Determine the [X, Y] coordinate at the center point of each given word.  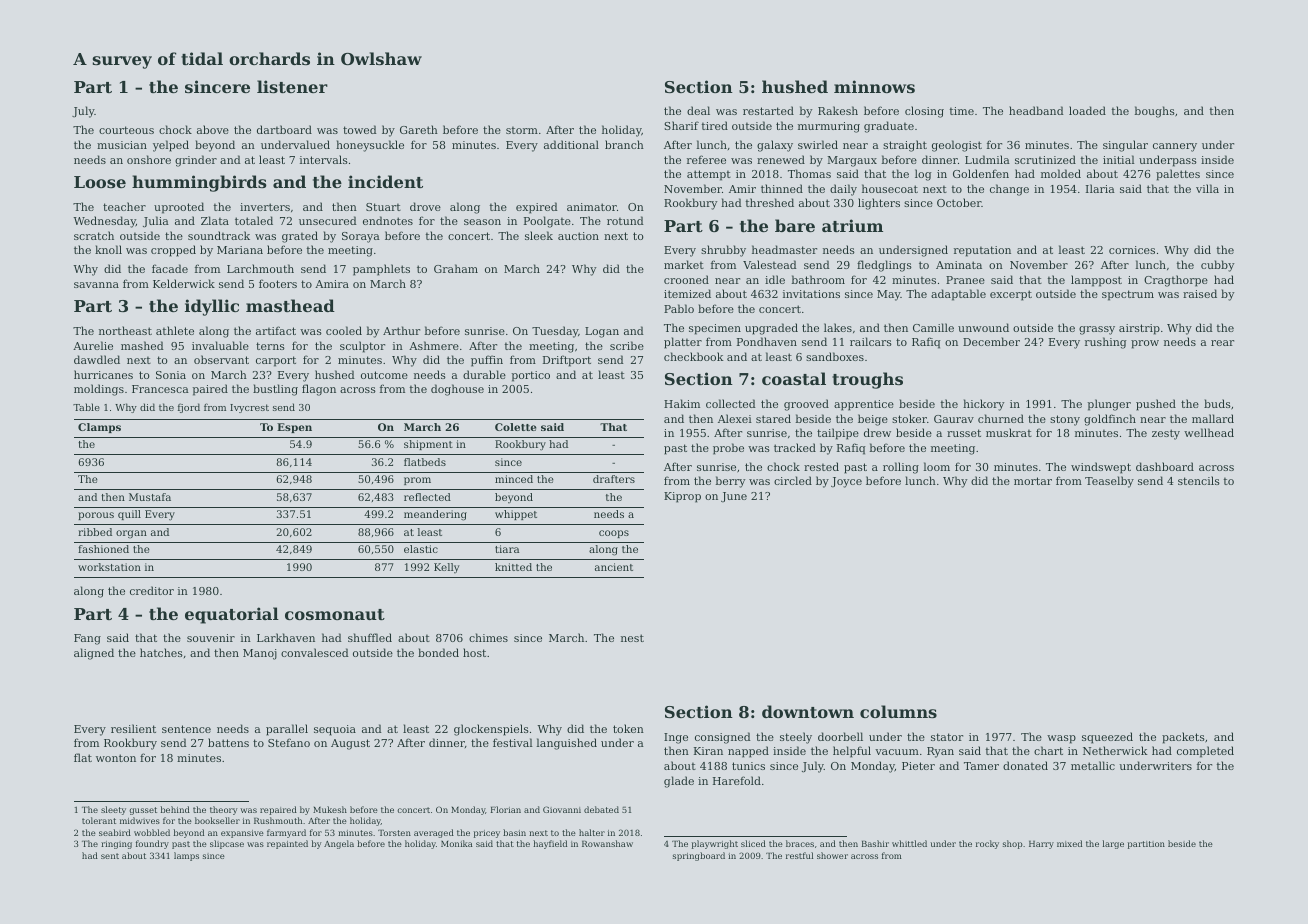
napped [748, 752]
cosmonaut [335, 614]
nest [632, 638]
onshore [149, 159]
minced [514, 479]
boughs [1155, 112]
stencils [1199, 480]
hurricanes [103, 374]
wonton [116, 758]
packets [1183, 738]
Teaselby [1109, 482]
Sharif [681, 125]
